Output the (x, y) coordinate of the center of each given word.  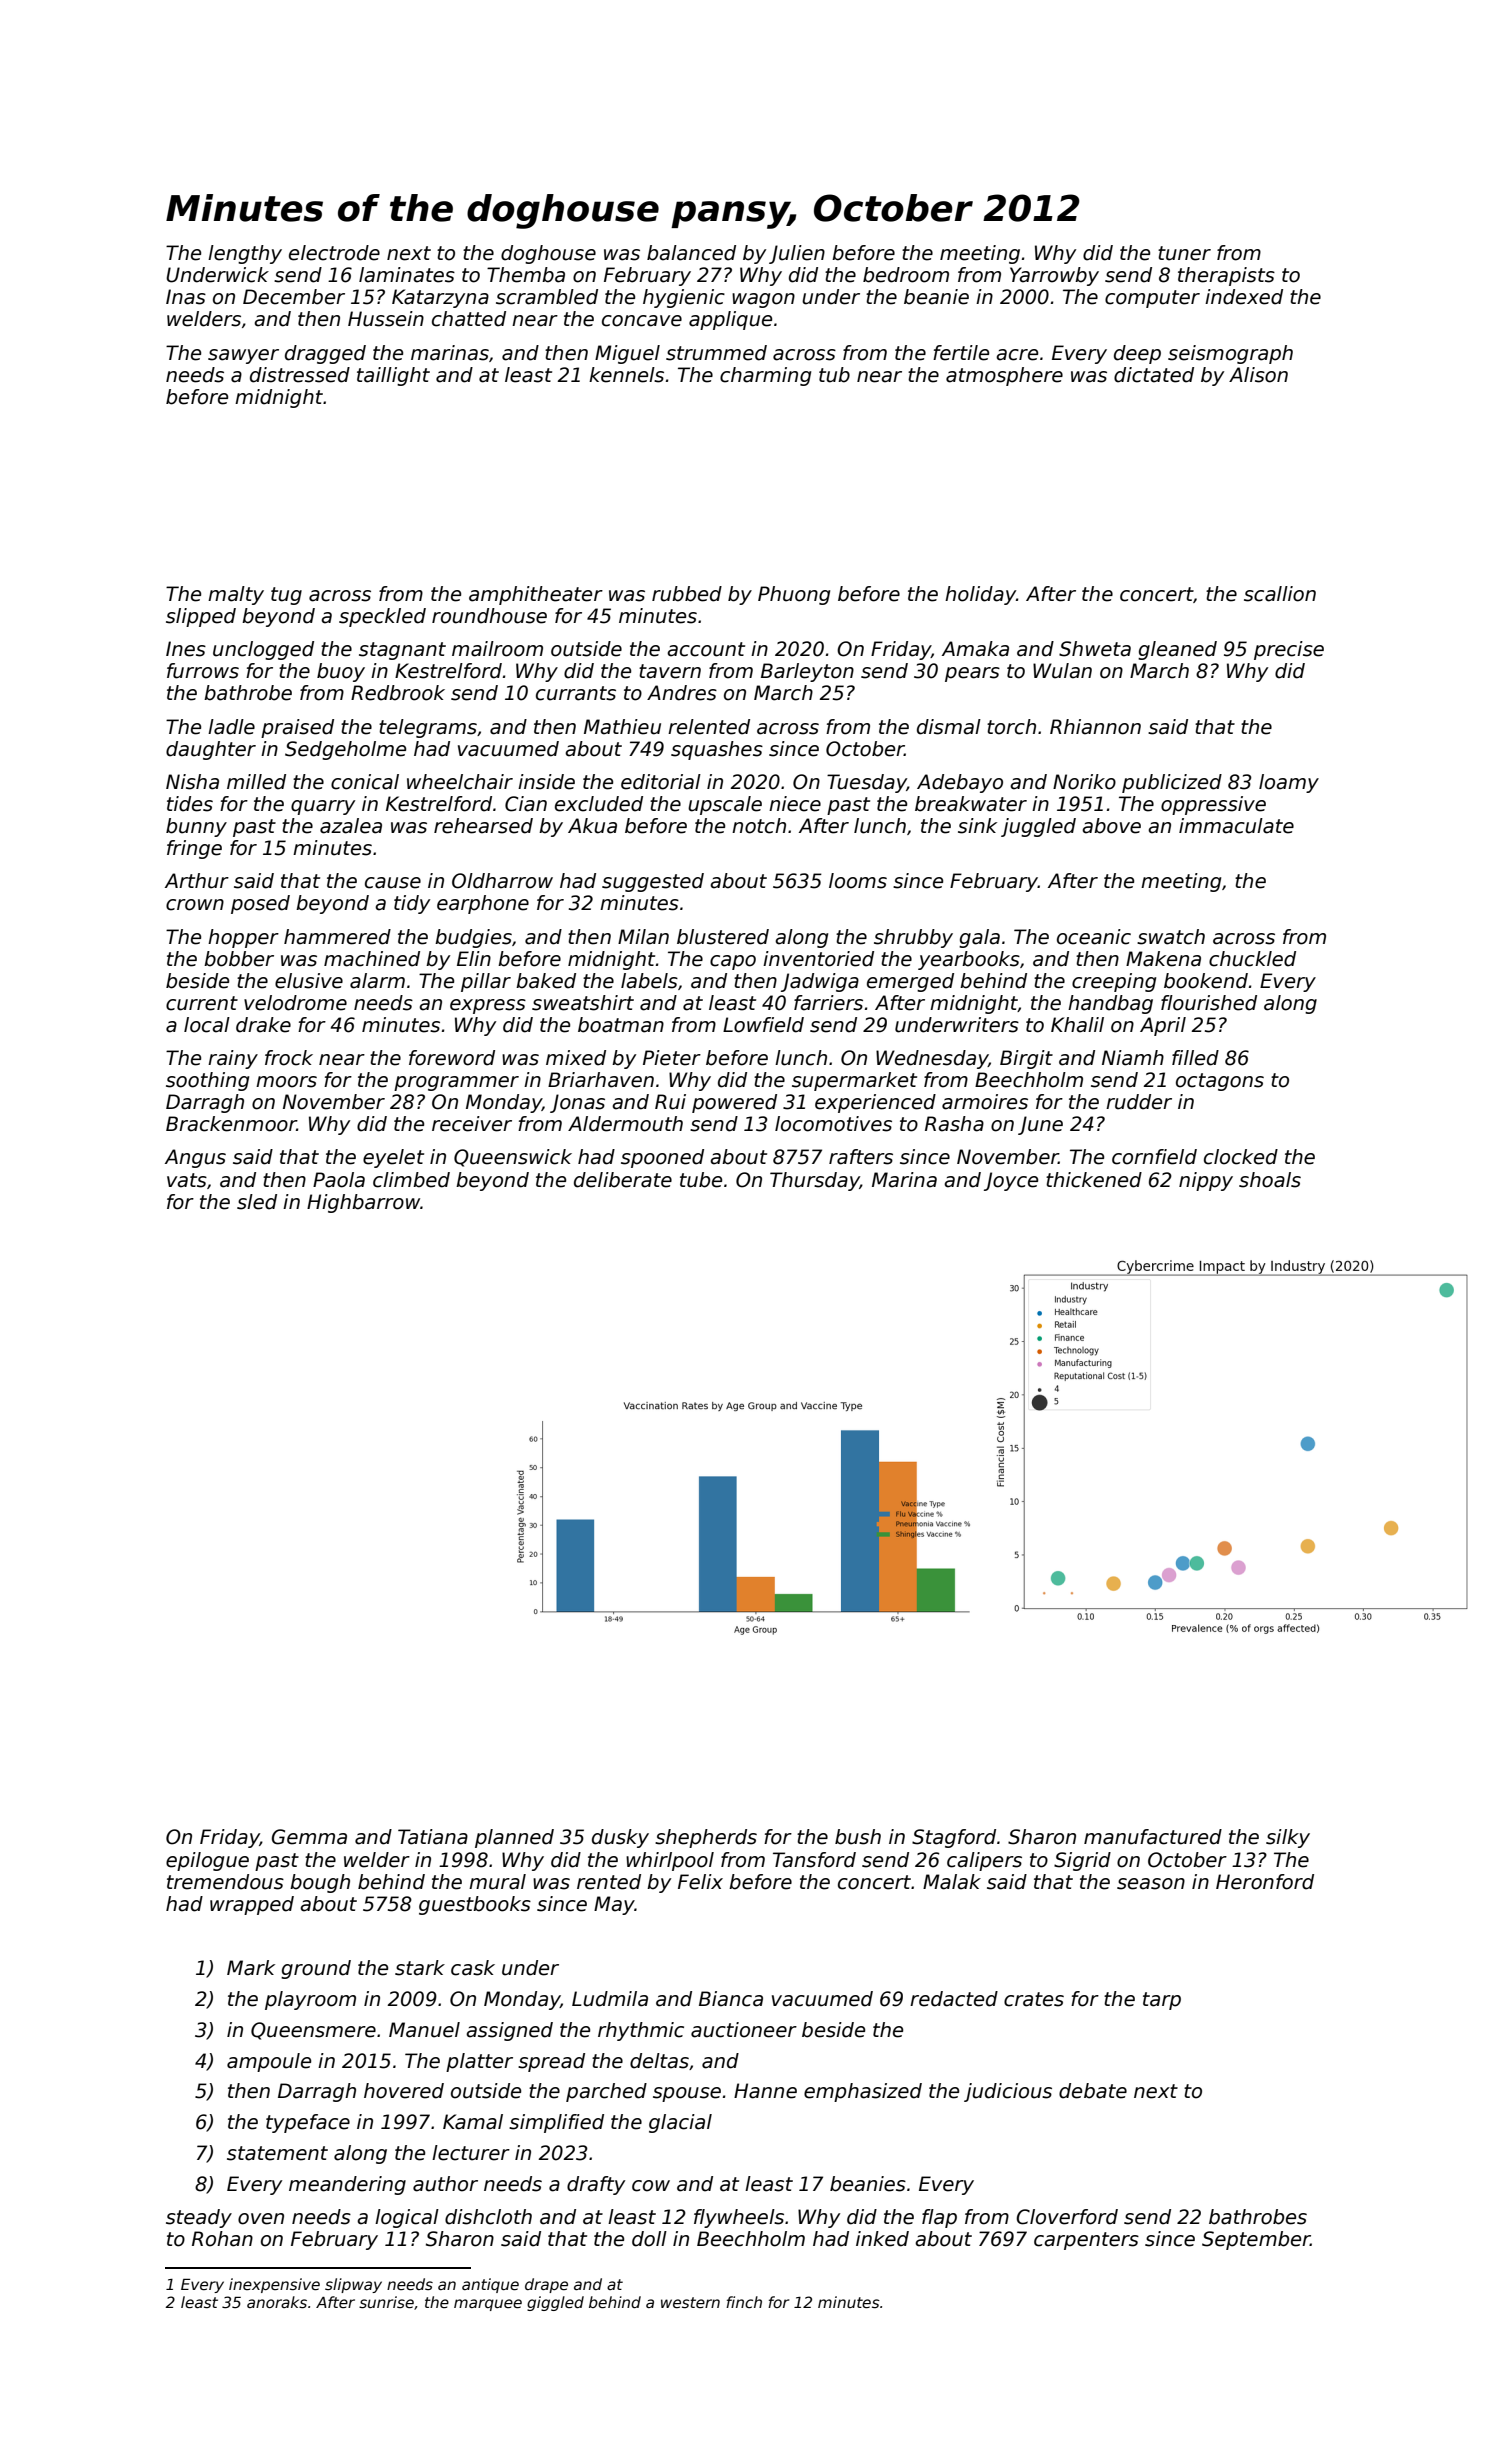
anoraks (277, 2302)
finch (744, 2302)
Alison (1258, 375)
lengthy (245, 254)
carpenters (1086, 2241)
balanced (691, 253)
